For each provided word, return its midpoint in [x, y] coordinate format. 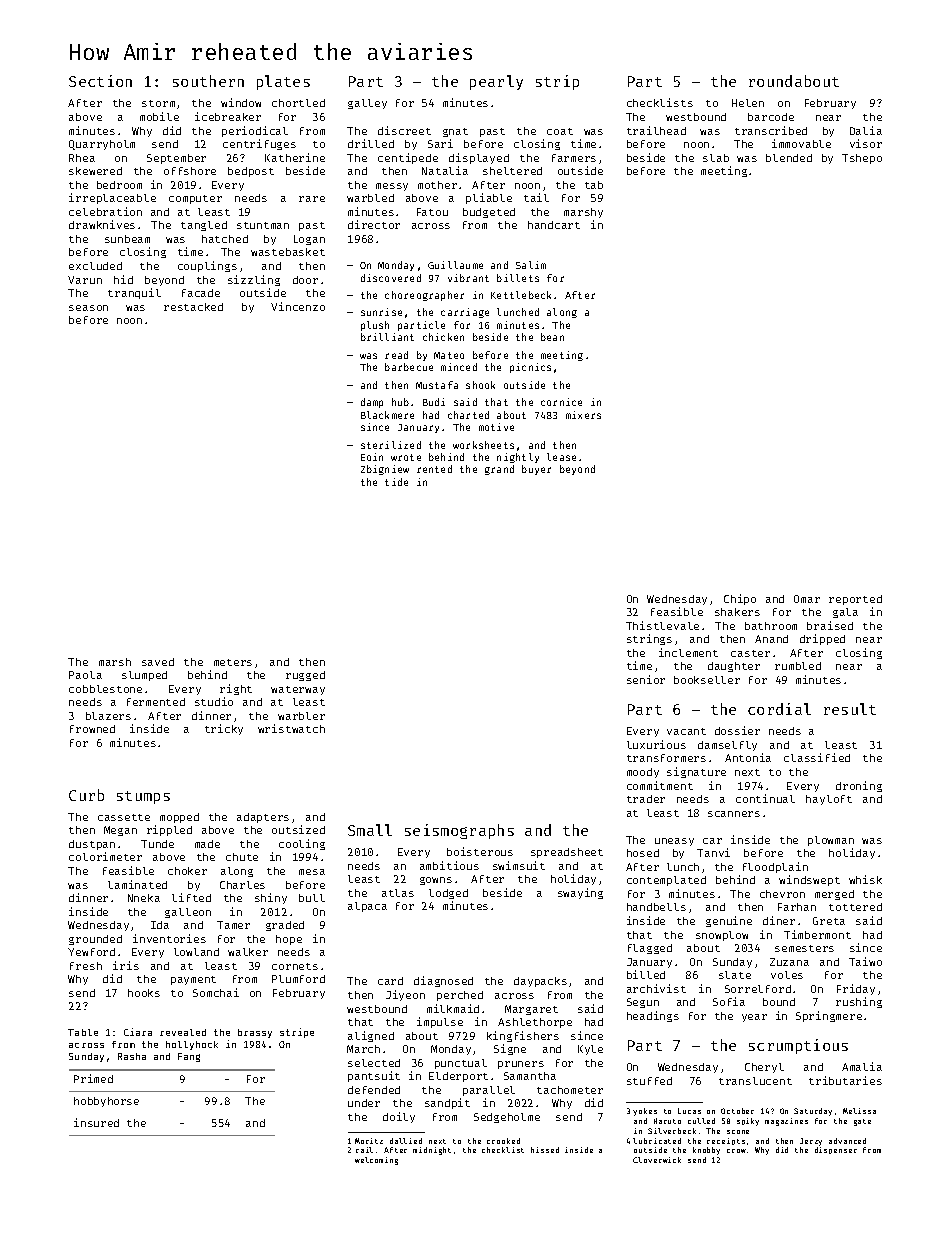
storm [158, 103]
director [374, 224]
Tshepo [862, 159]
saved [158, 662]
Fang [189, 1057]
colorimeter [105, 856]
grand [499, 470]
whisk [865, 879]
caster [750, 653]
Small [370, 830]
